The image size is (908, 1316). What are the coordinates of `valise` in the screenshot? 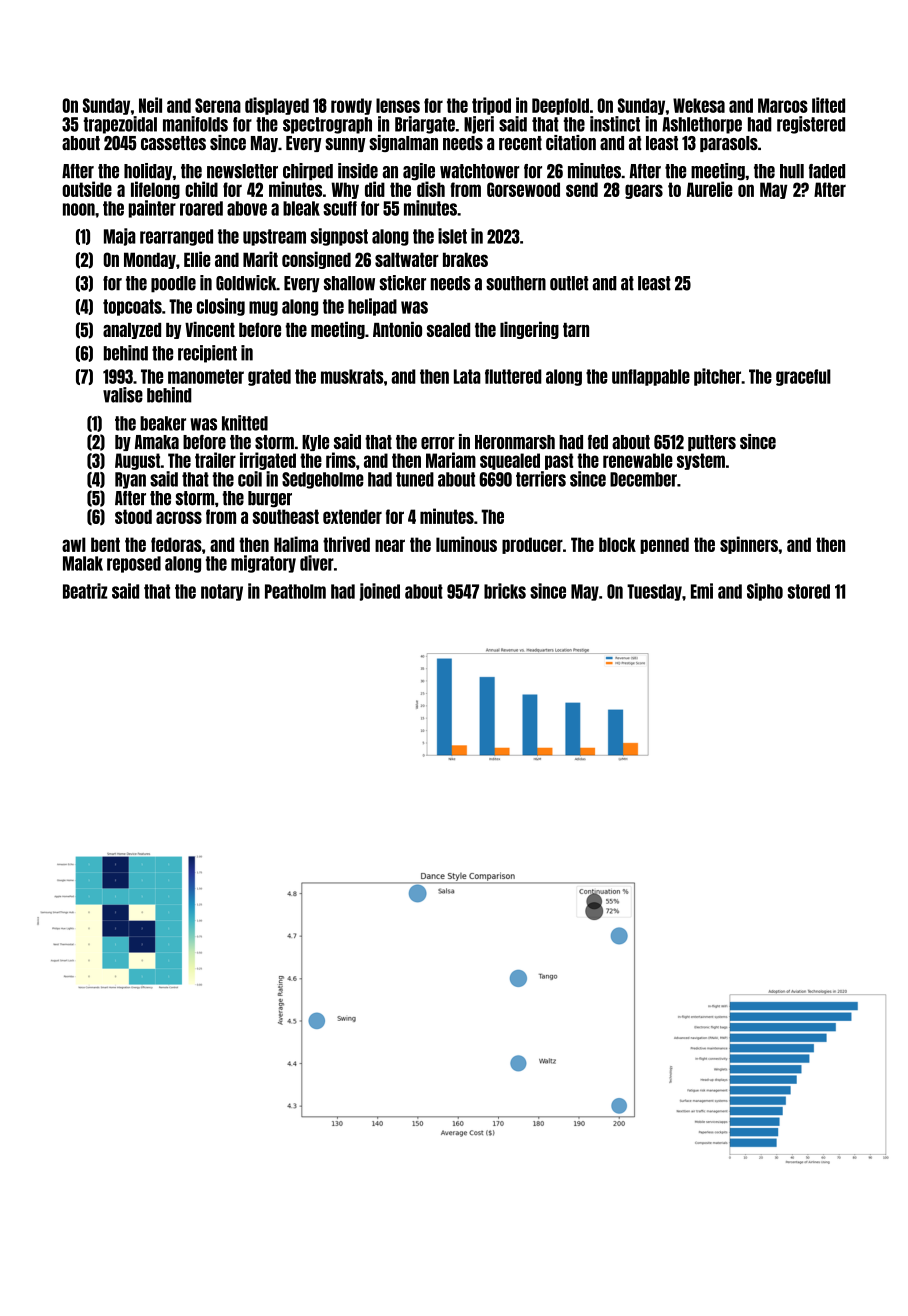 It's located at (123, 395).
